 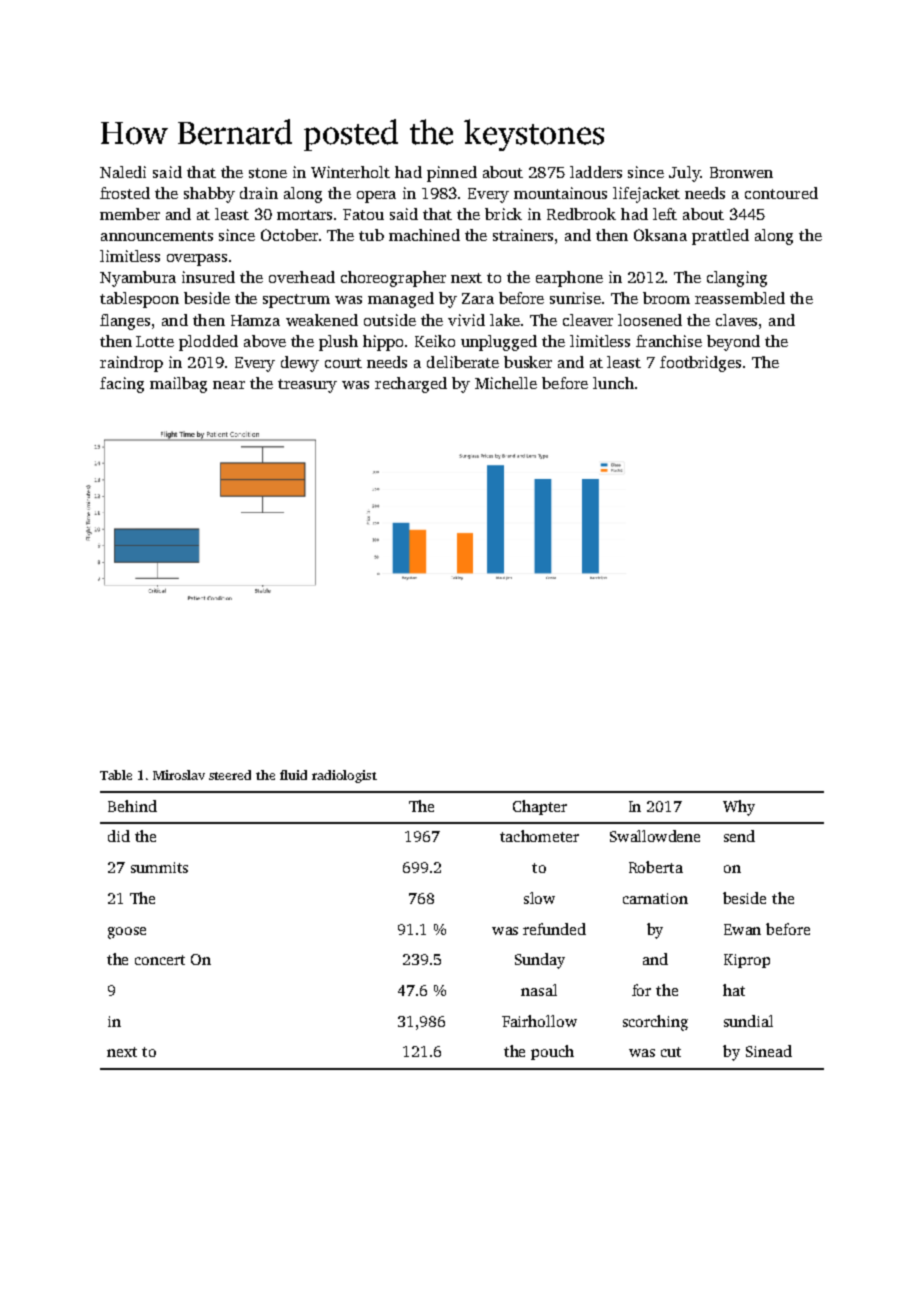 What do you see at coordinates (669, 341) in the image?
I see `franchise` at bounding box center [669, 341].
